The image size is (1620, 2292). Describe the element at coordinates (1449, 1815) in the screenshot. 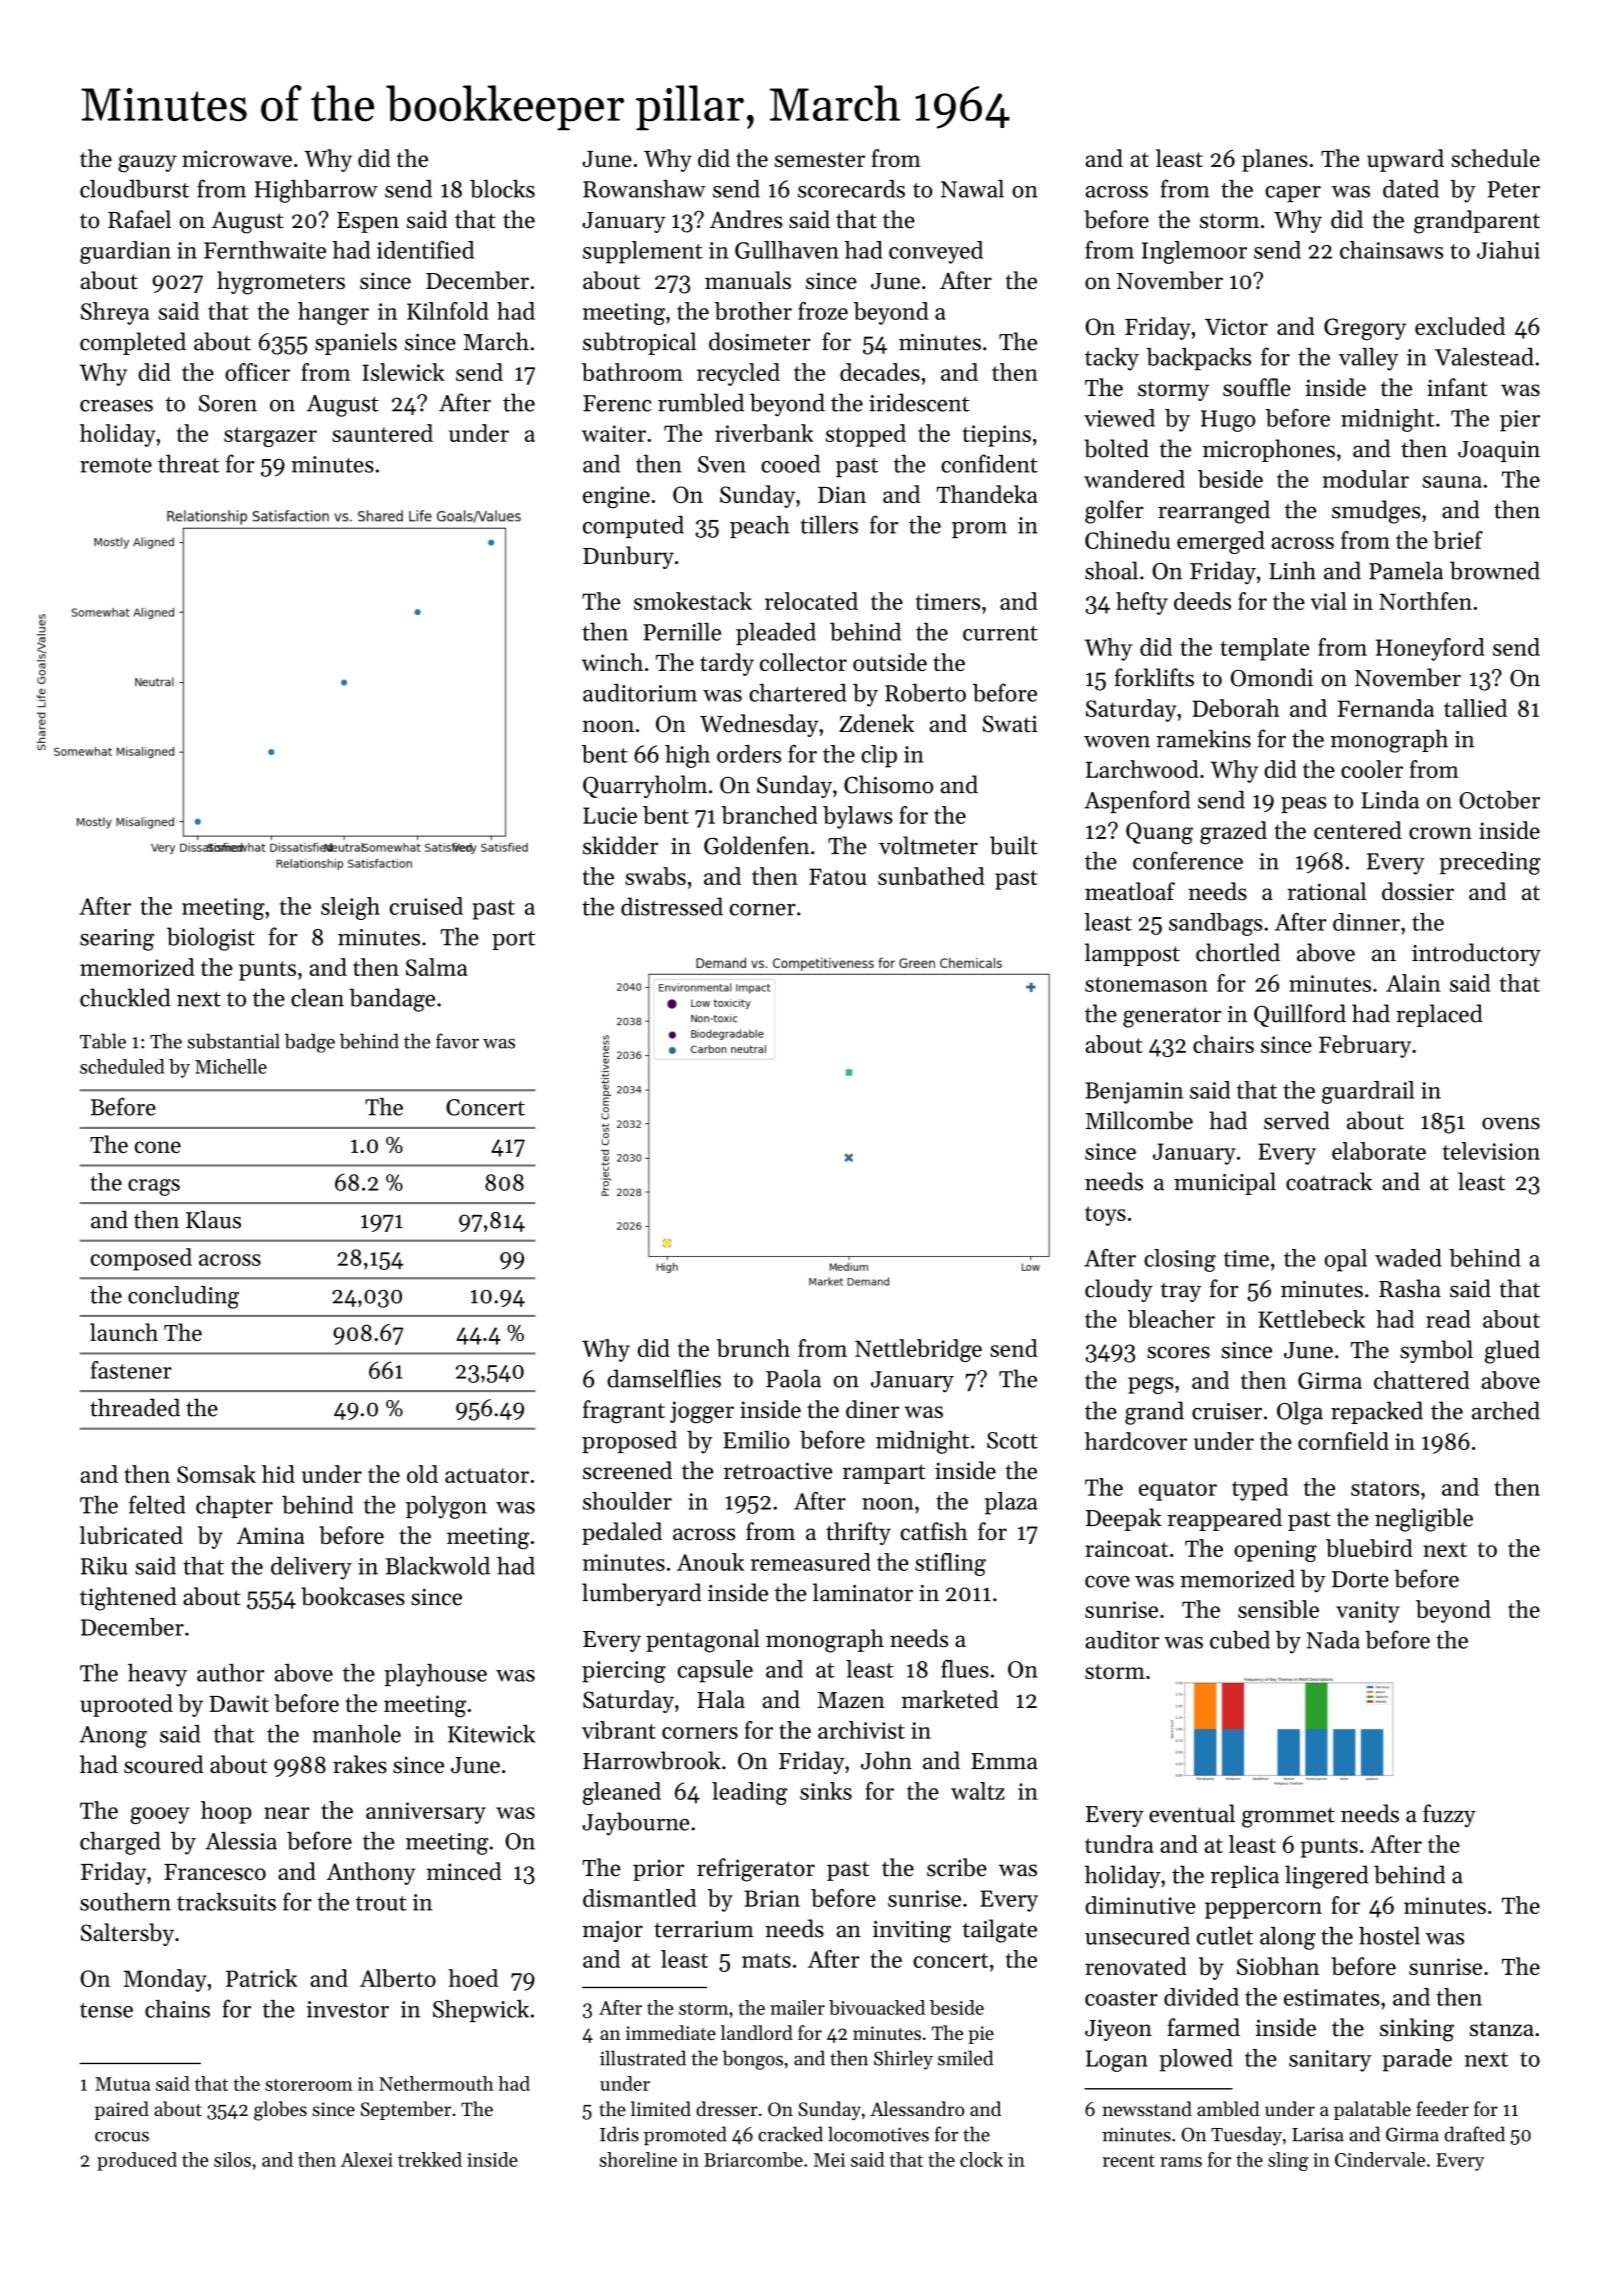

I see `fuzzy` at that location.
